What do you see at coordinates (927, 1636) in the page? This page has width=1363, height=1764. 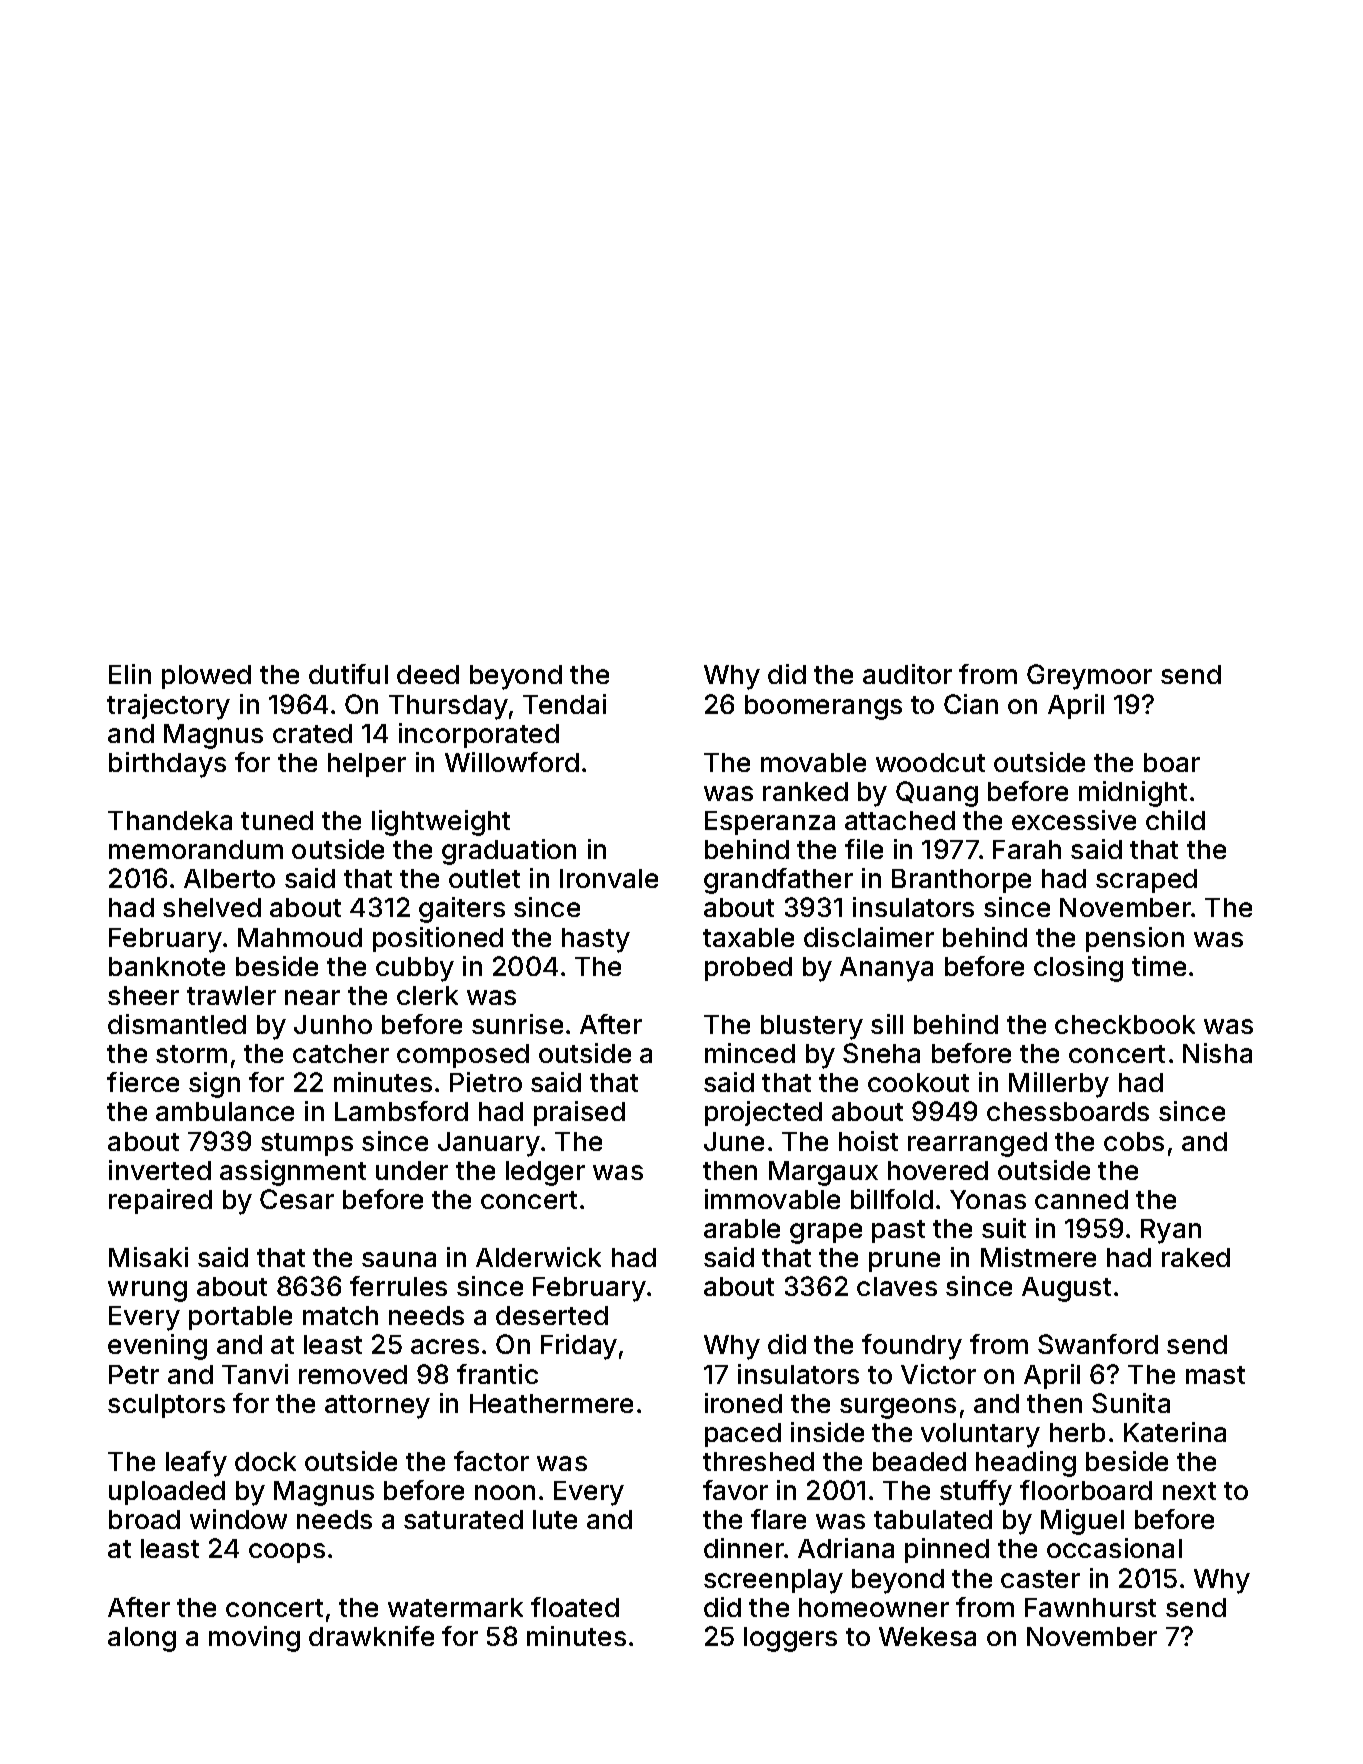 I see `Wekesa` at bounding box center [927, 1636].
